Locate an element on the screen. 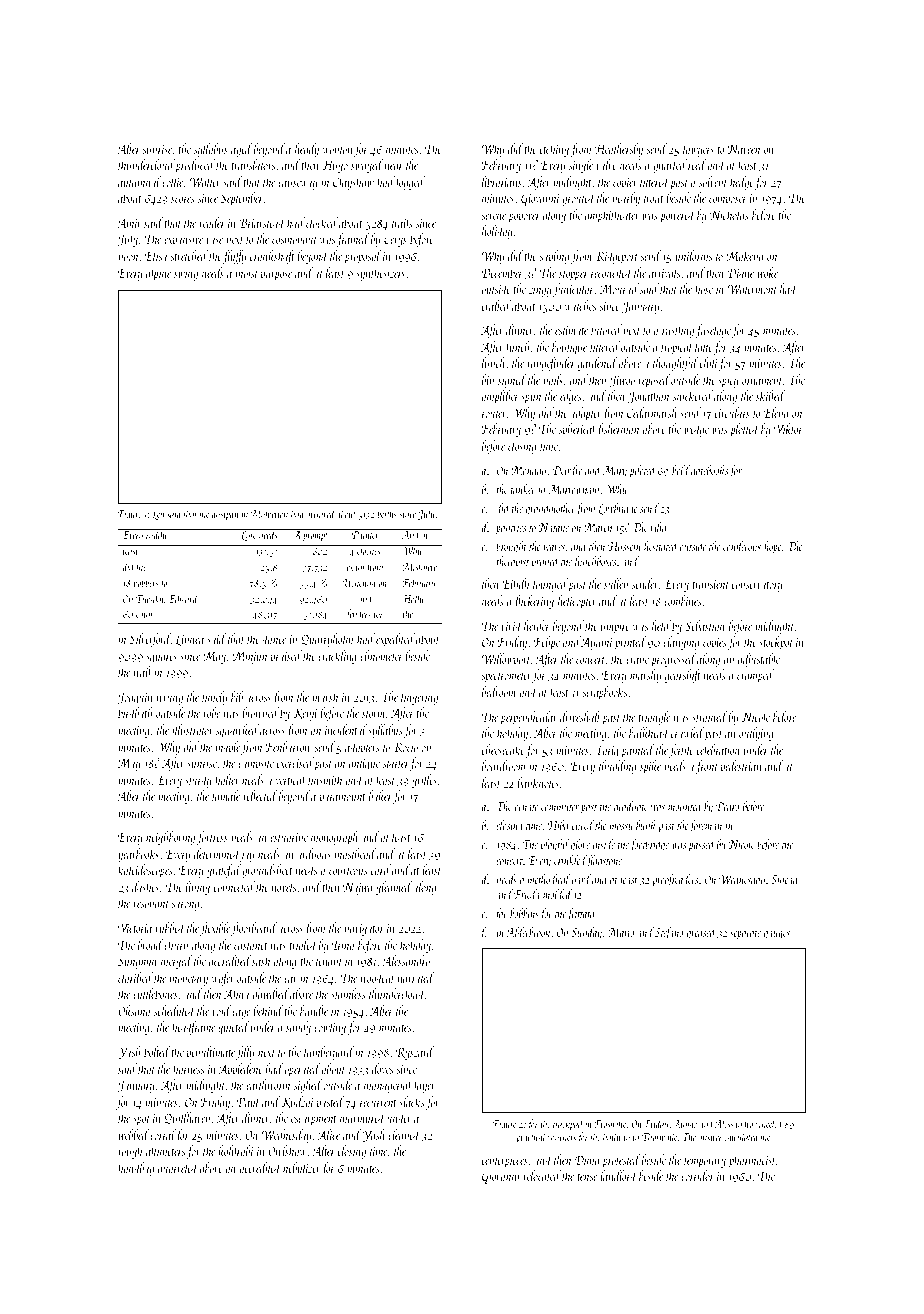 The height and width of the screenshot is (1314, 924). quarreled is located at coordinates (178, 1169).
